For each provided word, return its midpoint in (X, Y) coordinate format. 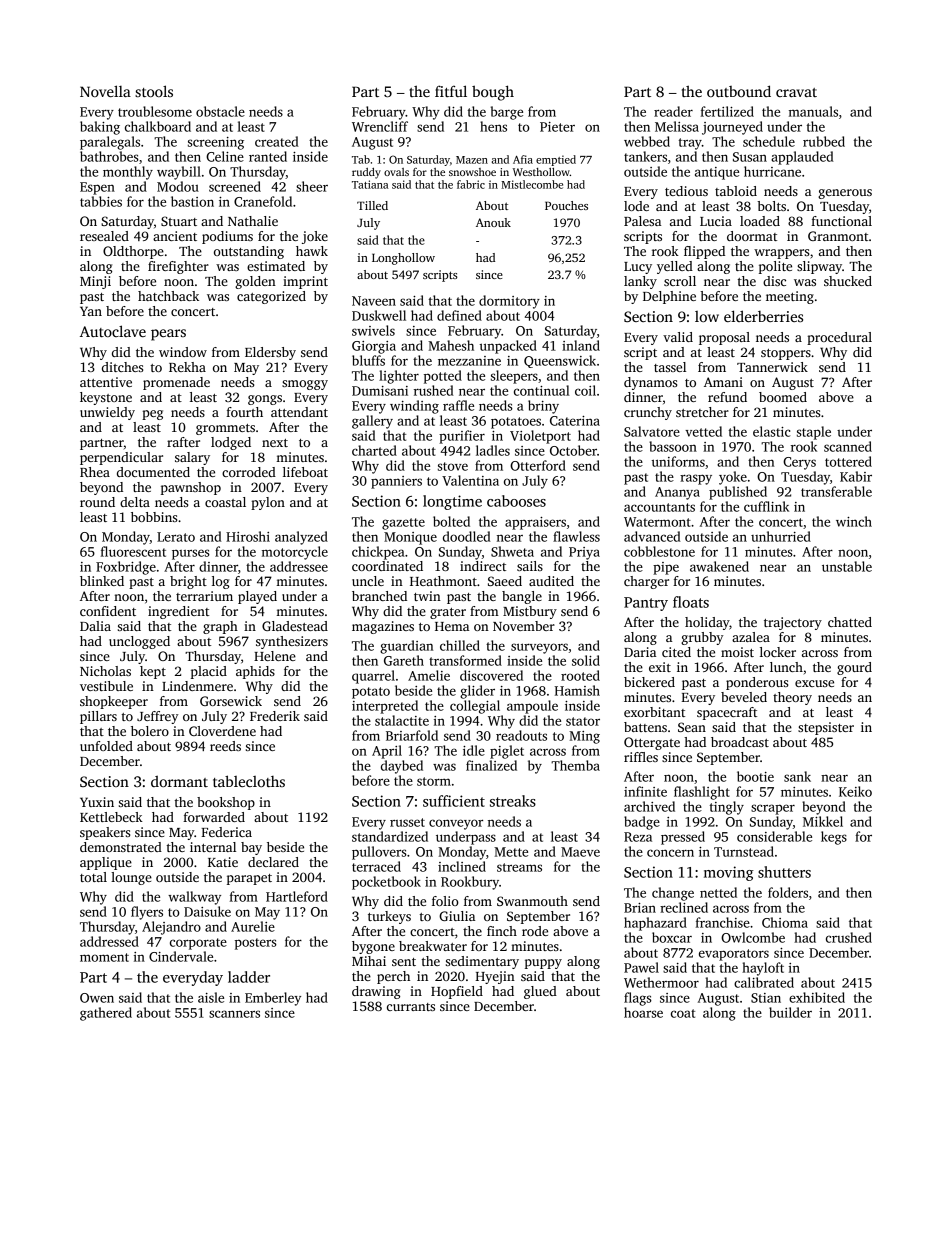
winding (414, 407)
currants (411, 1007)
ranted (268, 156)
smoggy (305, 385)
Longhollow (403, 259)
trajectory (793, 623)
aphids (255, 672)
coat (683, 1013)
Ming (584, 737)
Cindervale (181, 956)
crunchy (648, 413)
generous (845, 194)
